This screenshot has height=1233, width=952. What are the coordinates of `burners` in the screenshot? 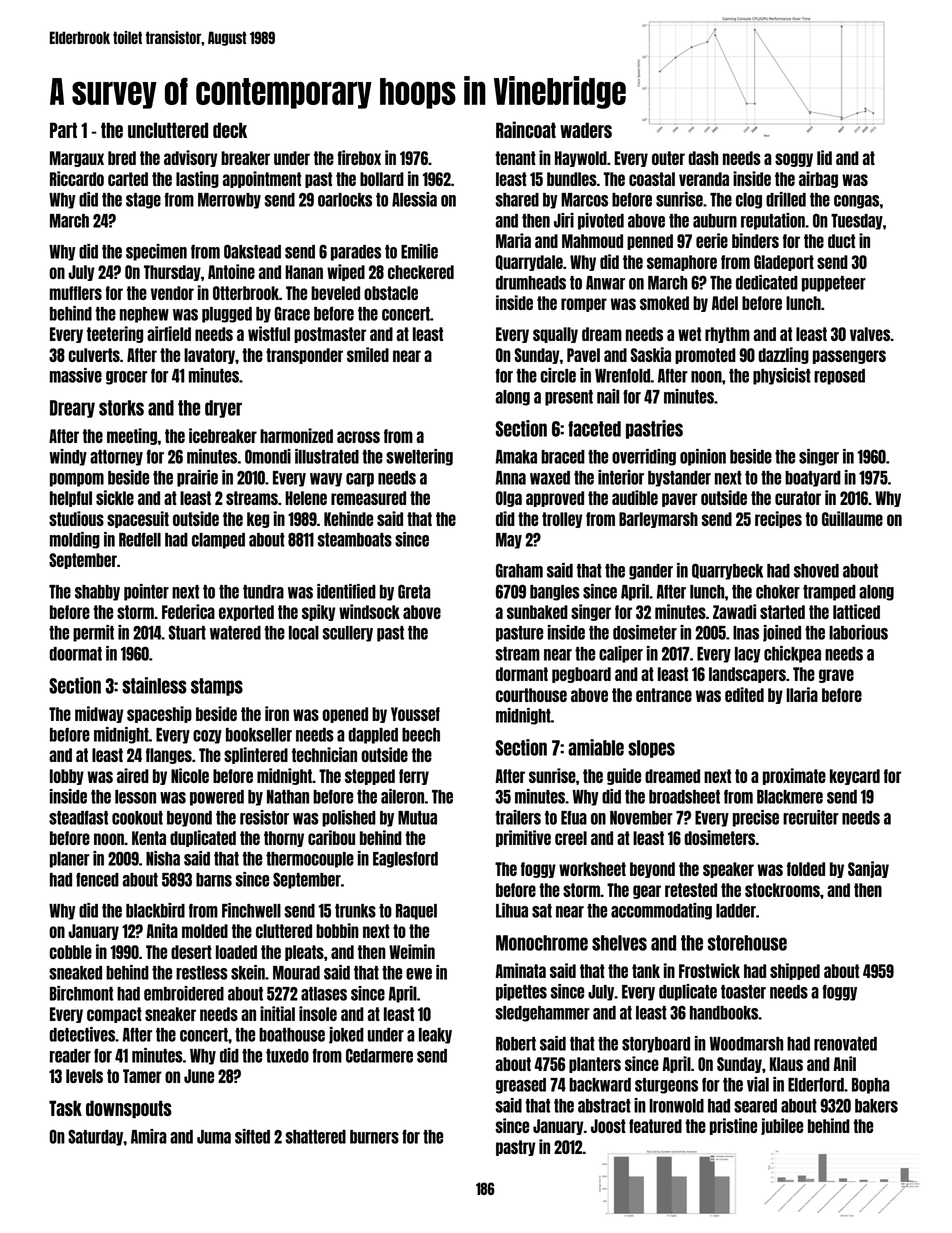 It's located at (374, 1137).
